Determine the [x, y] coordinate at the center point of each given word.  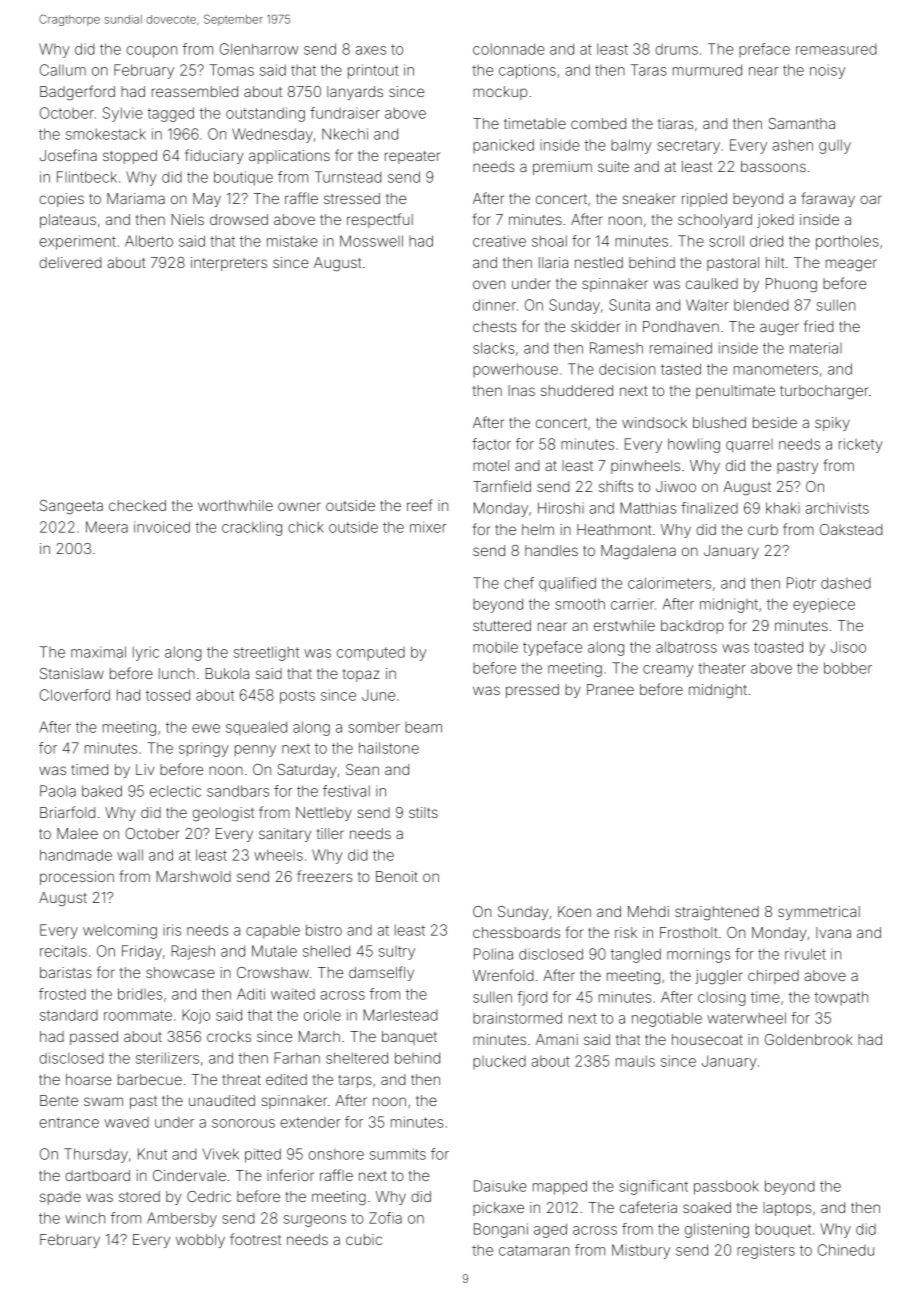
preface [764, 50]
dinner [494, 305]
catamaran [534, 1250]
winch [85, 1218]
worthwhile [235, 505]
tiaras [675, 123]
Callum [63, 70]
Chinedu [846, 1250]
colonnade [509, 49]
